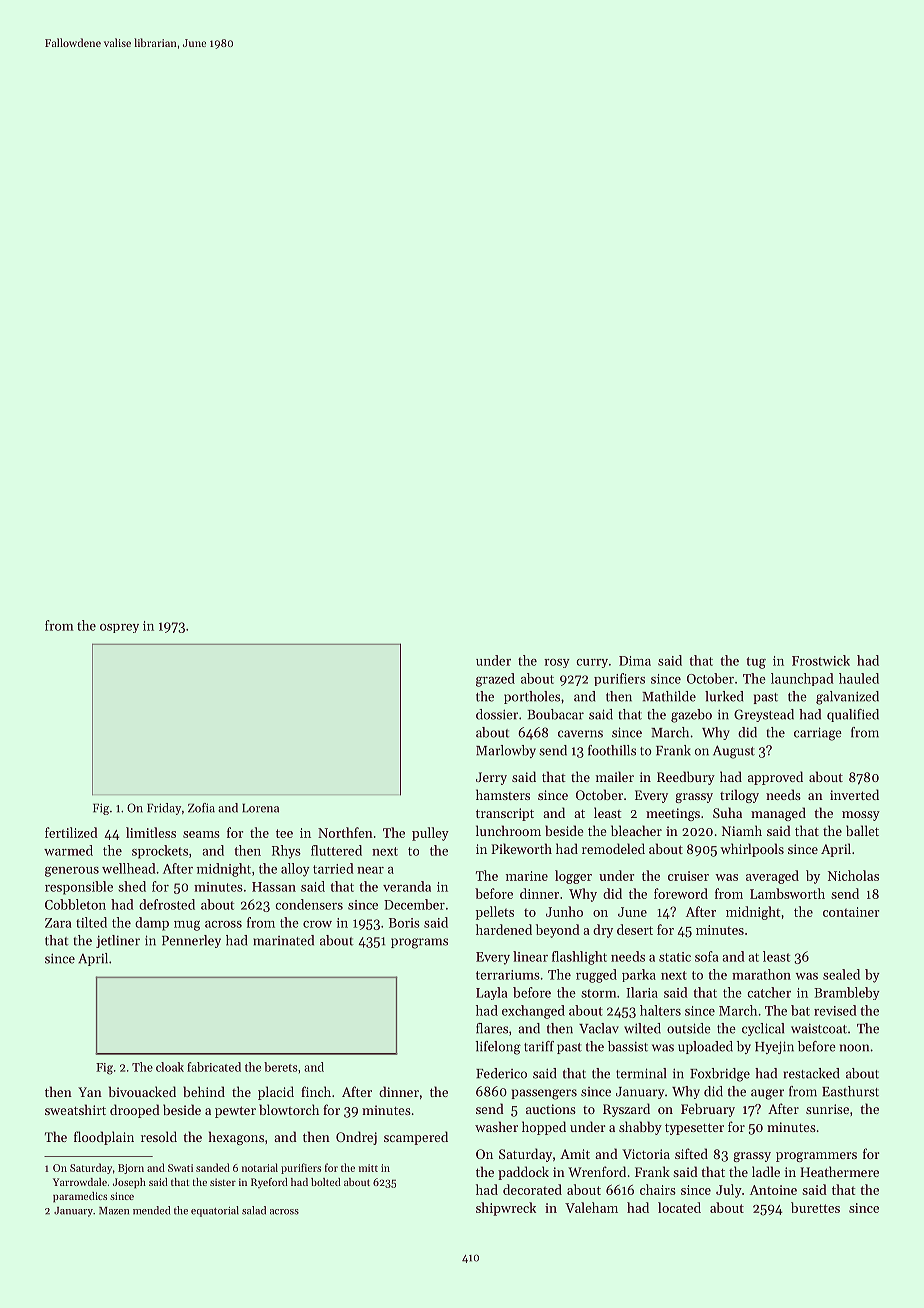 The width and height of the document is (924, 1308). Describe the element at coordinates (501, 1073) in the document. I see `Federico` at that location.
